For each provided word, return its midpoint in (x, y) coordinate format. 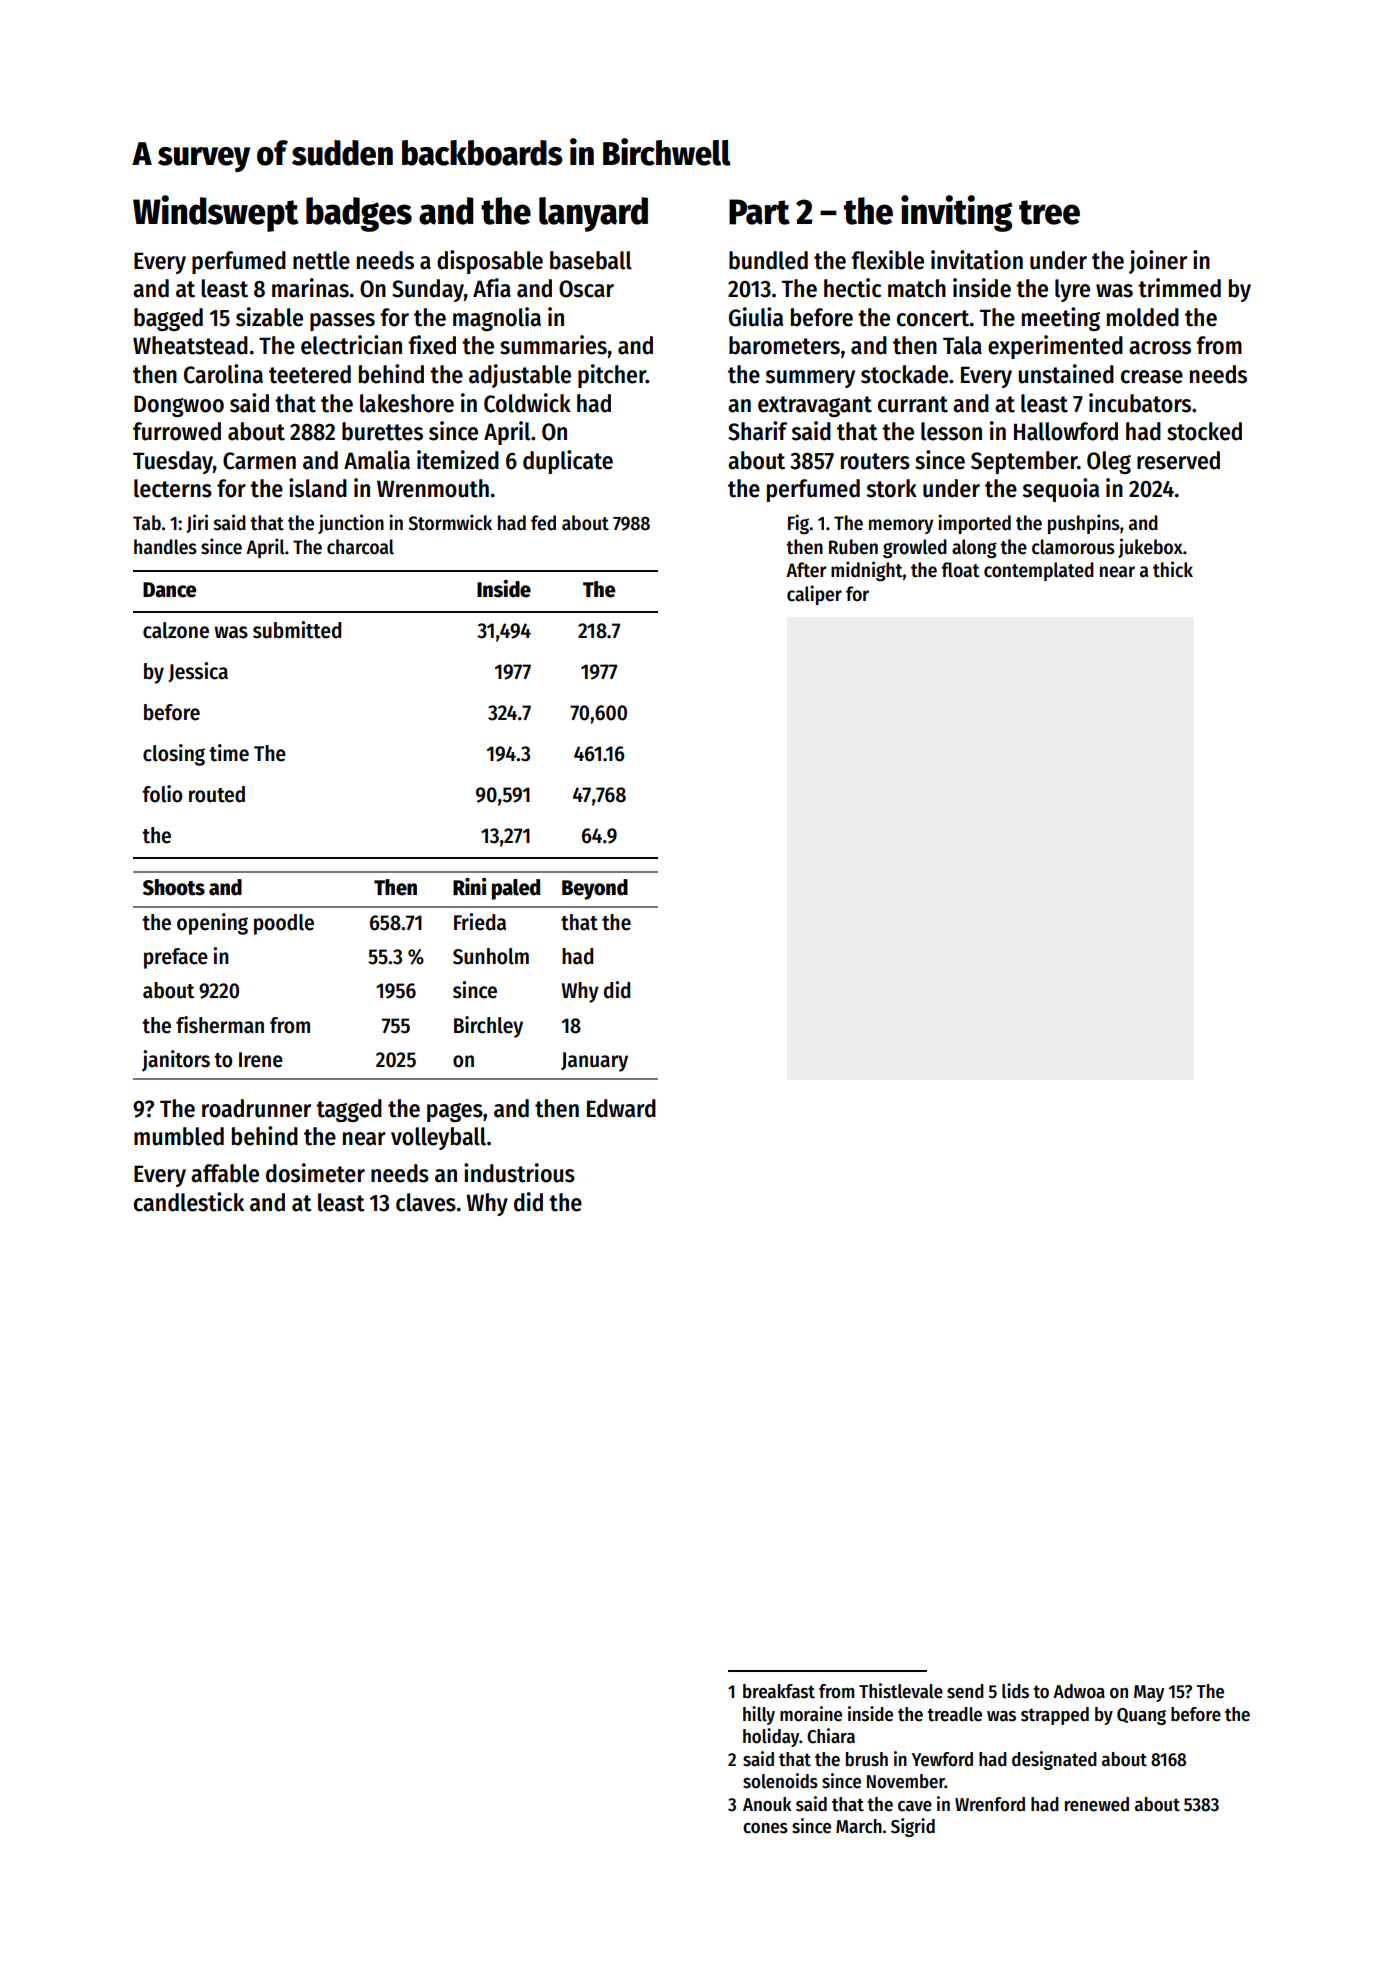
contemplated (1039, 571)
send (965, 1691)
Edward (621, 1108)
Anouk (767, 1804)
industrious (519, 1173)
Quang (1141, 1716)
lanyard (593, 214)
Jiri (197, 523)
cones (765, 1828)
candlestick (189, 1202)
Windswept (216, 213)
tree (1049, 212)
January (594, 1062)
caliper (814, 595)
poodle (284, 924)
